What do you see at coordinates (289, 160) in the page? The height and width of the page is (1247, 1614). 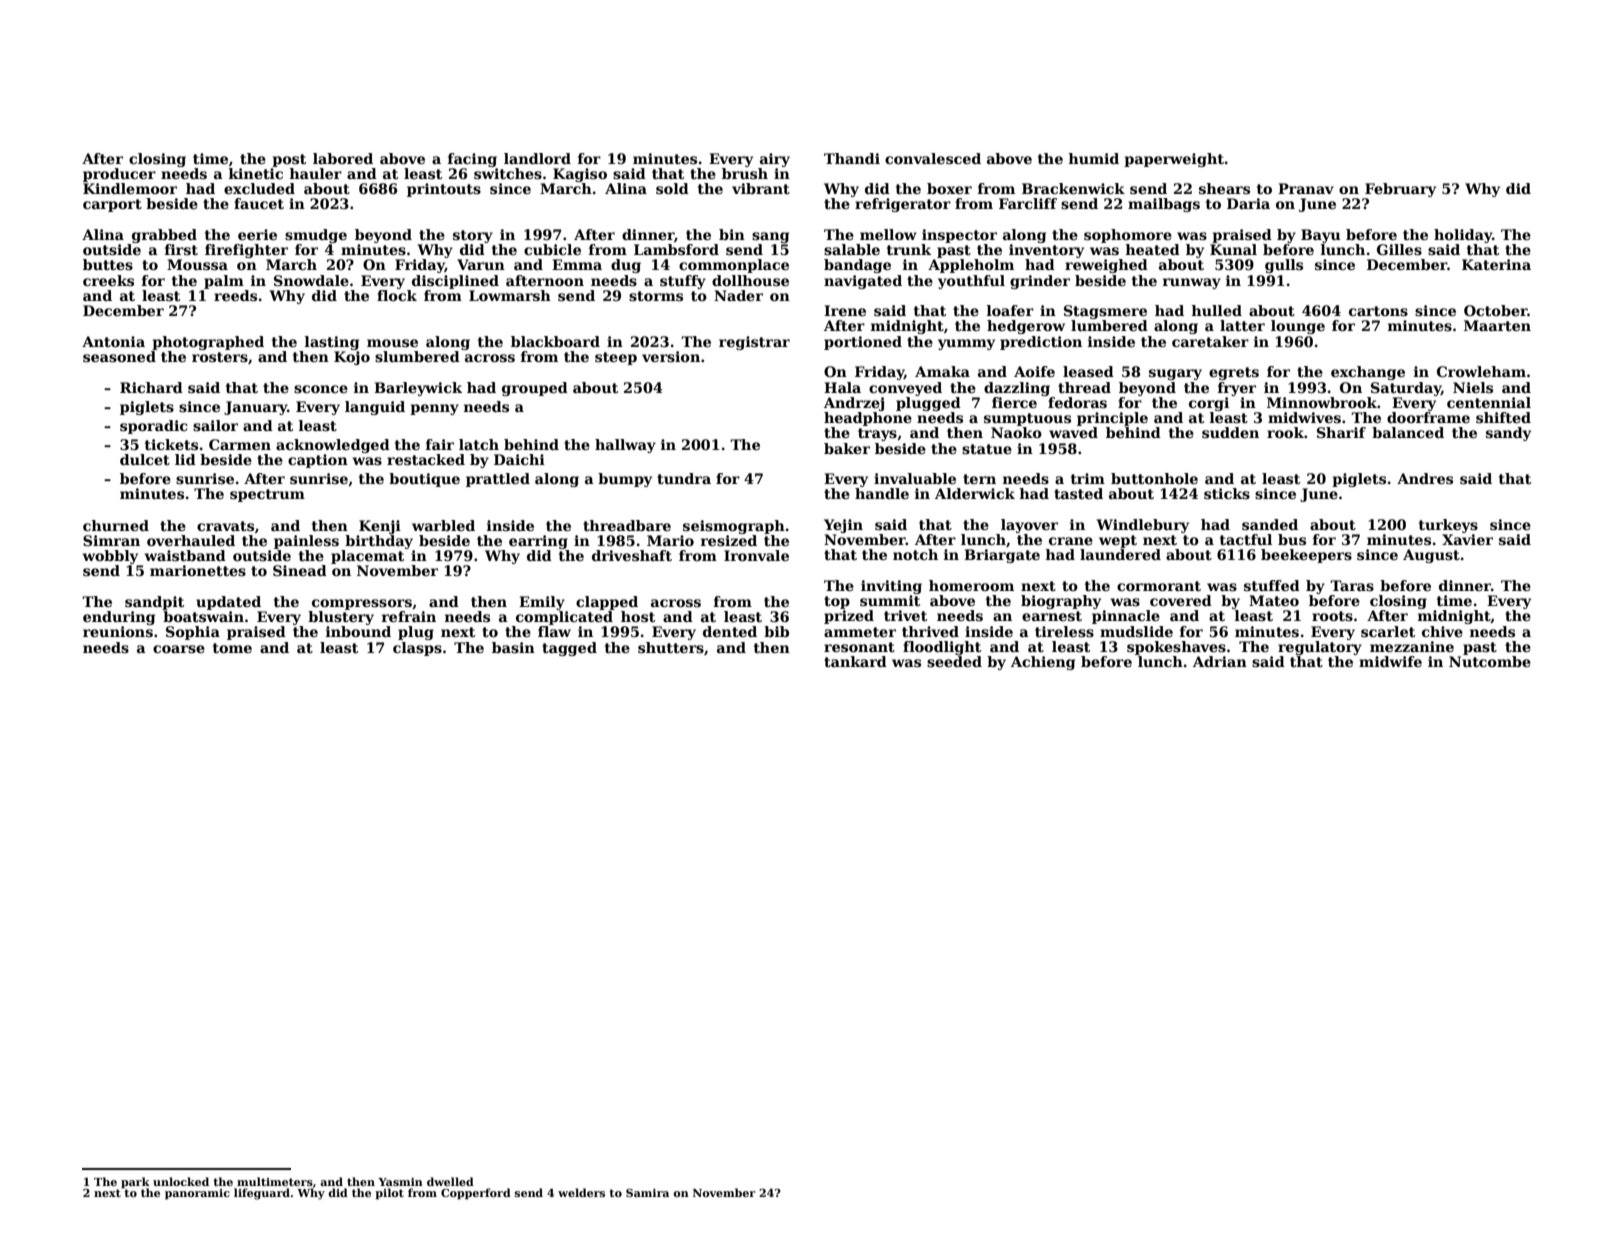 I see `post` at bounding box center [289, 160].
